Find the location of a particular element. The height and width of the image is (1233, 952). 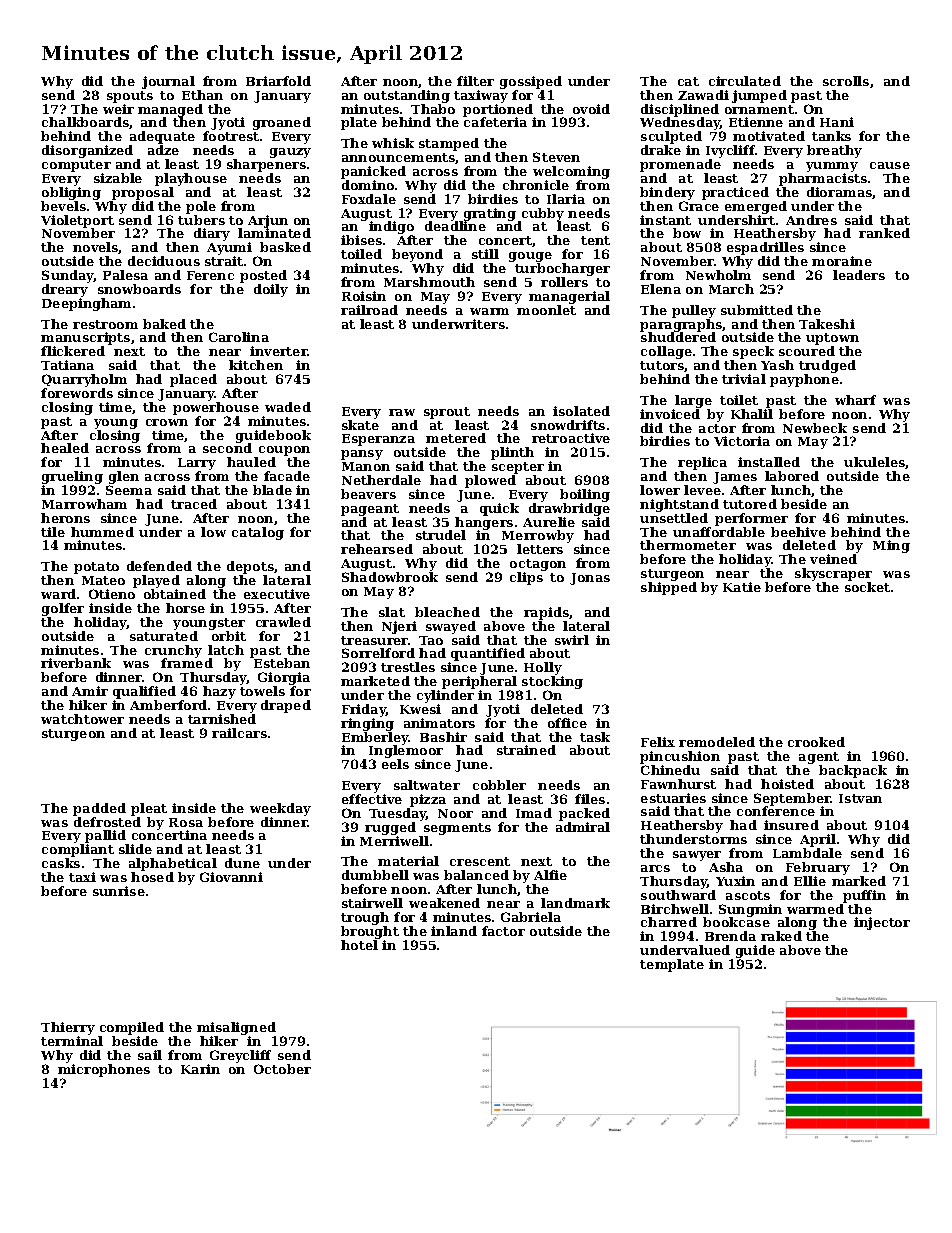

boiling is located at coordinates (585, 495).
